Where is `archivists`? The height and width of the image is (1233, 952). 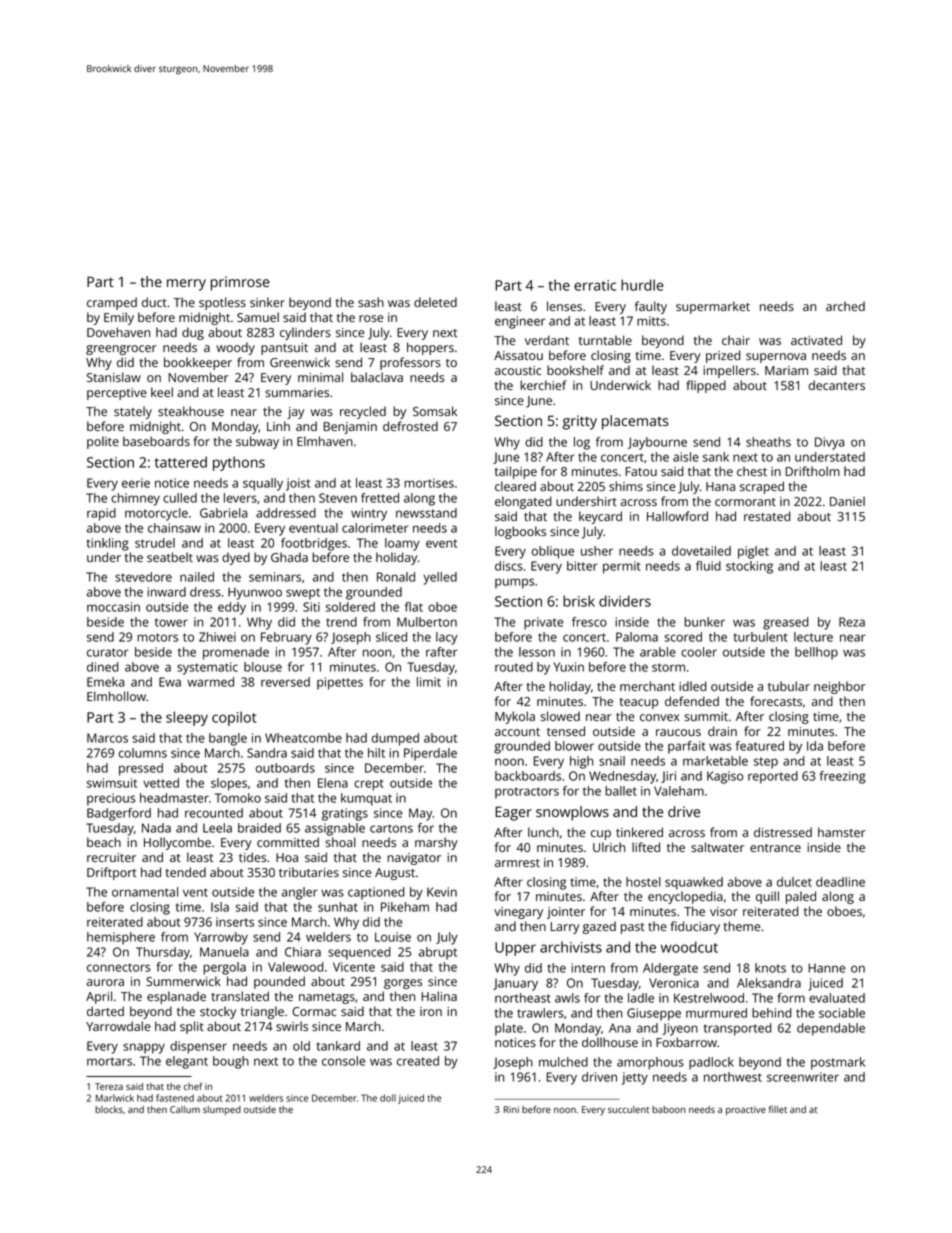
archivists is located at coordinates (571, 947).
